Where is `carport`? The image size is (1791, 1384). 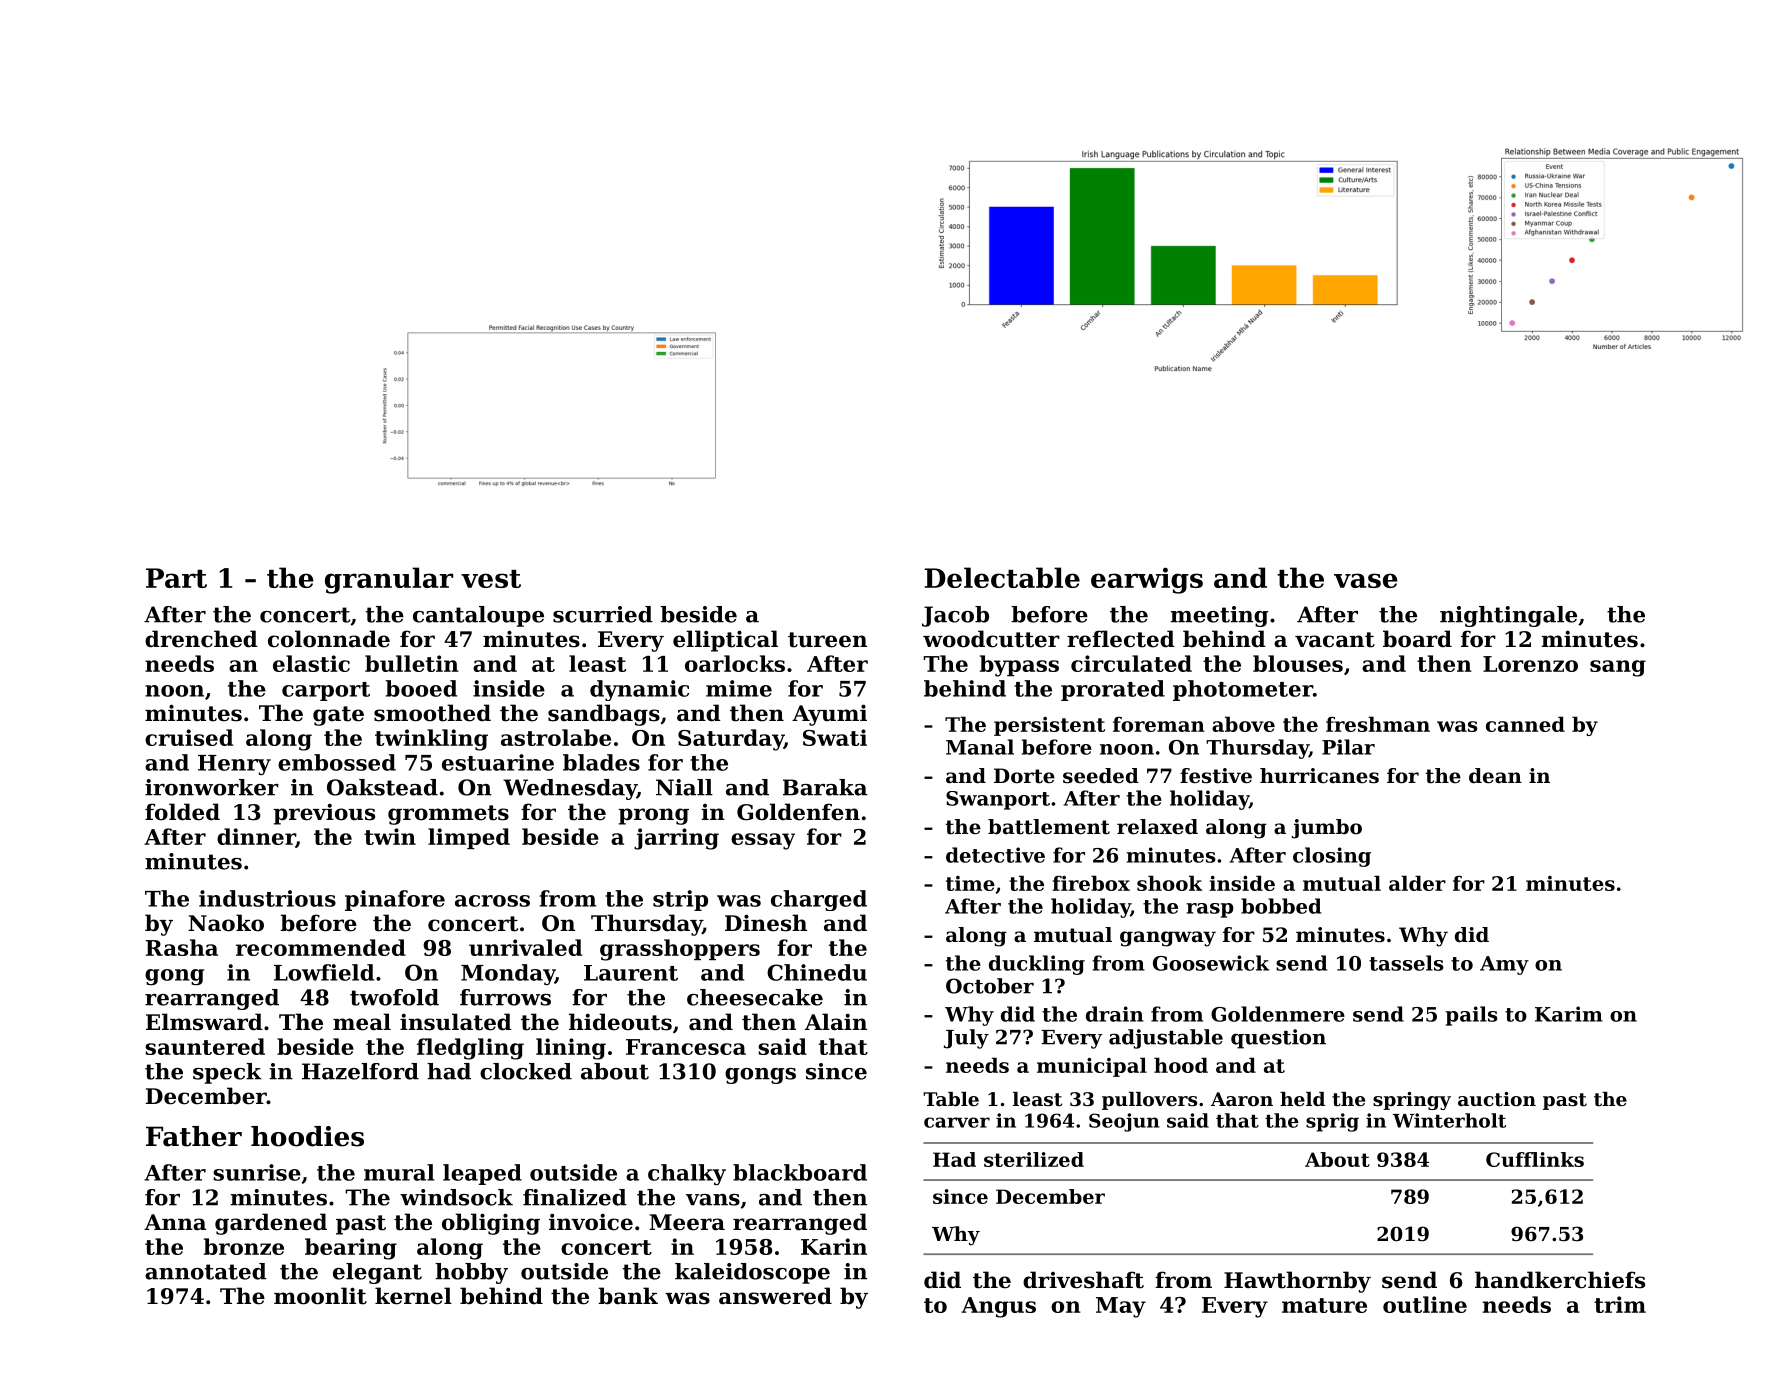 carport is located at coordinates (326, 691).
